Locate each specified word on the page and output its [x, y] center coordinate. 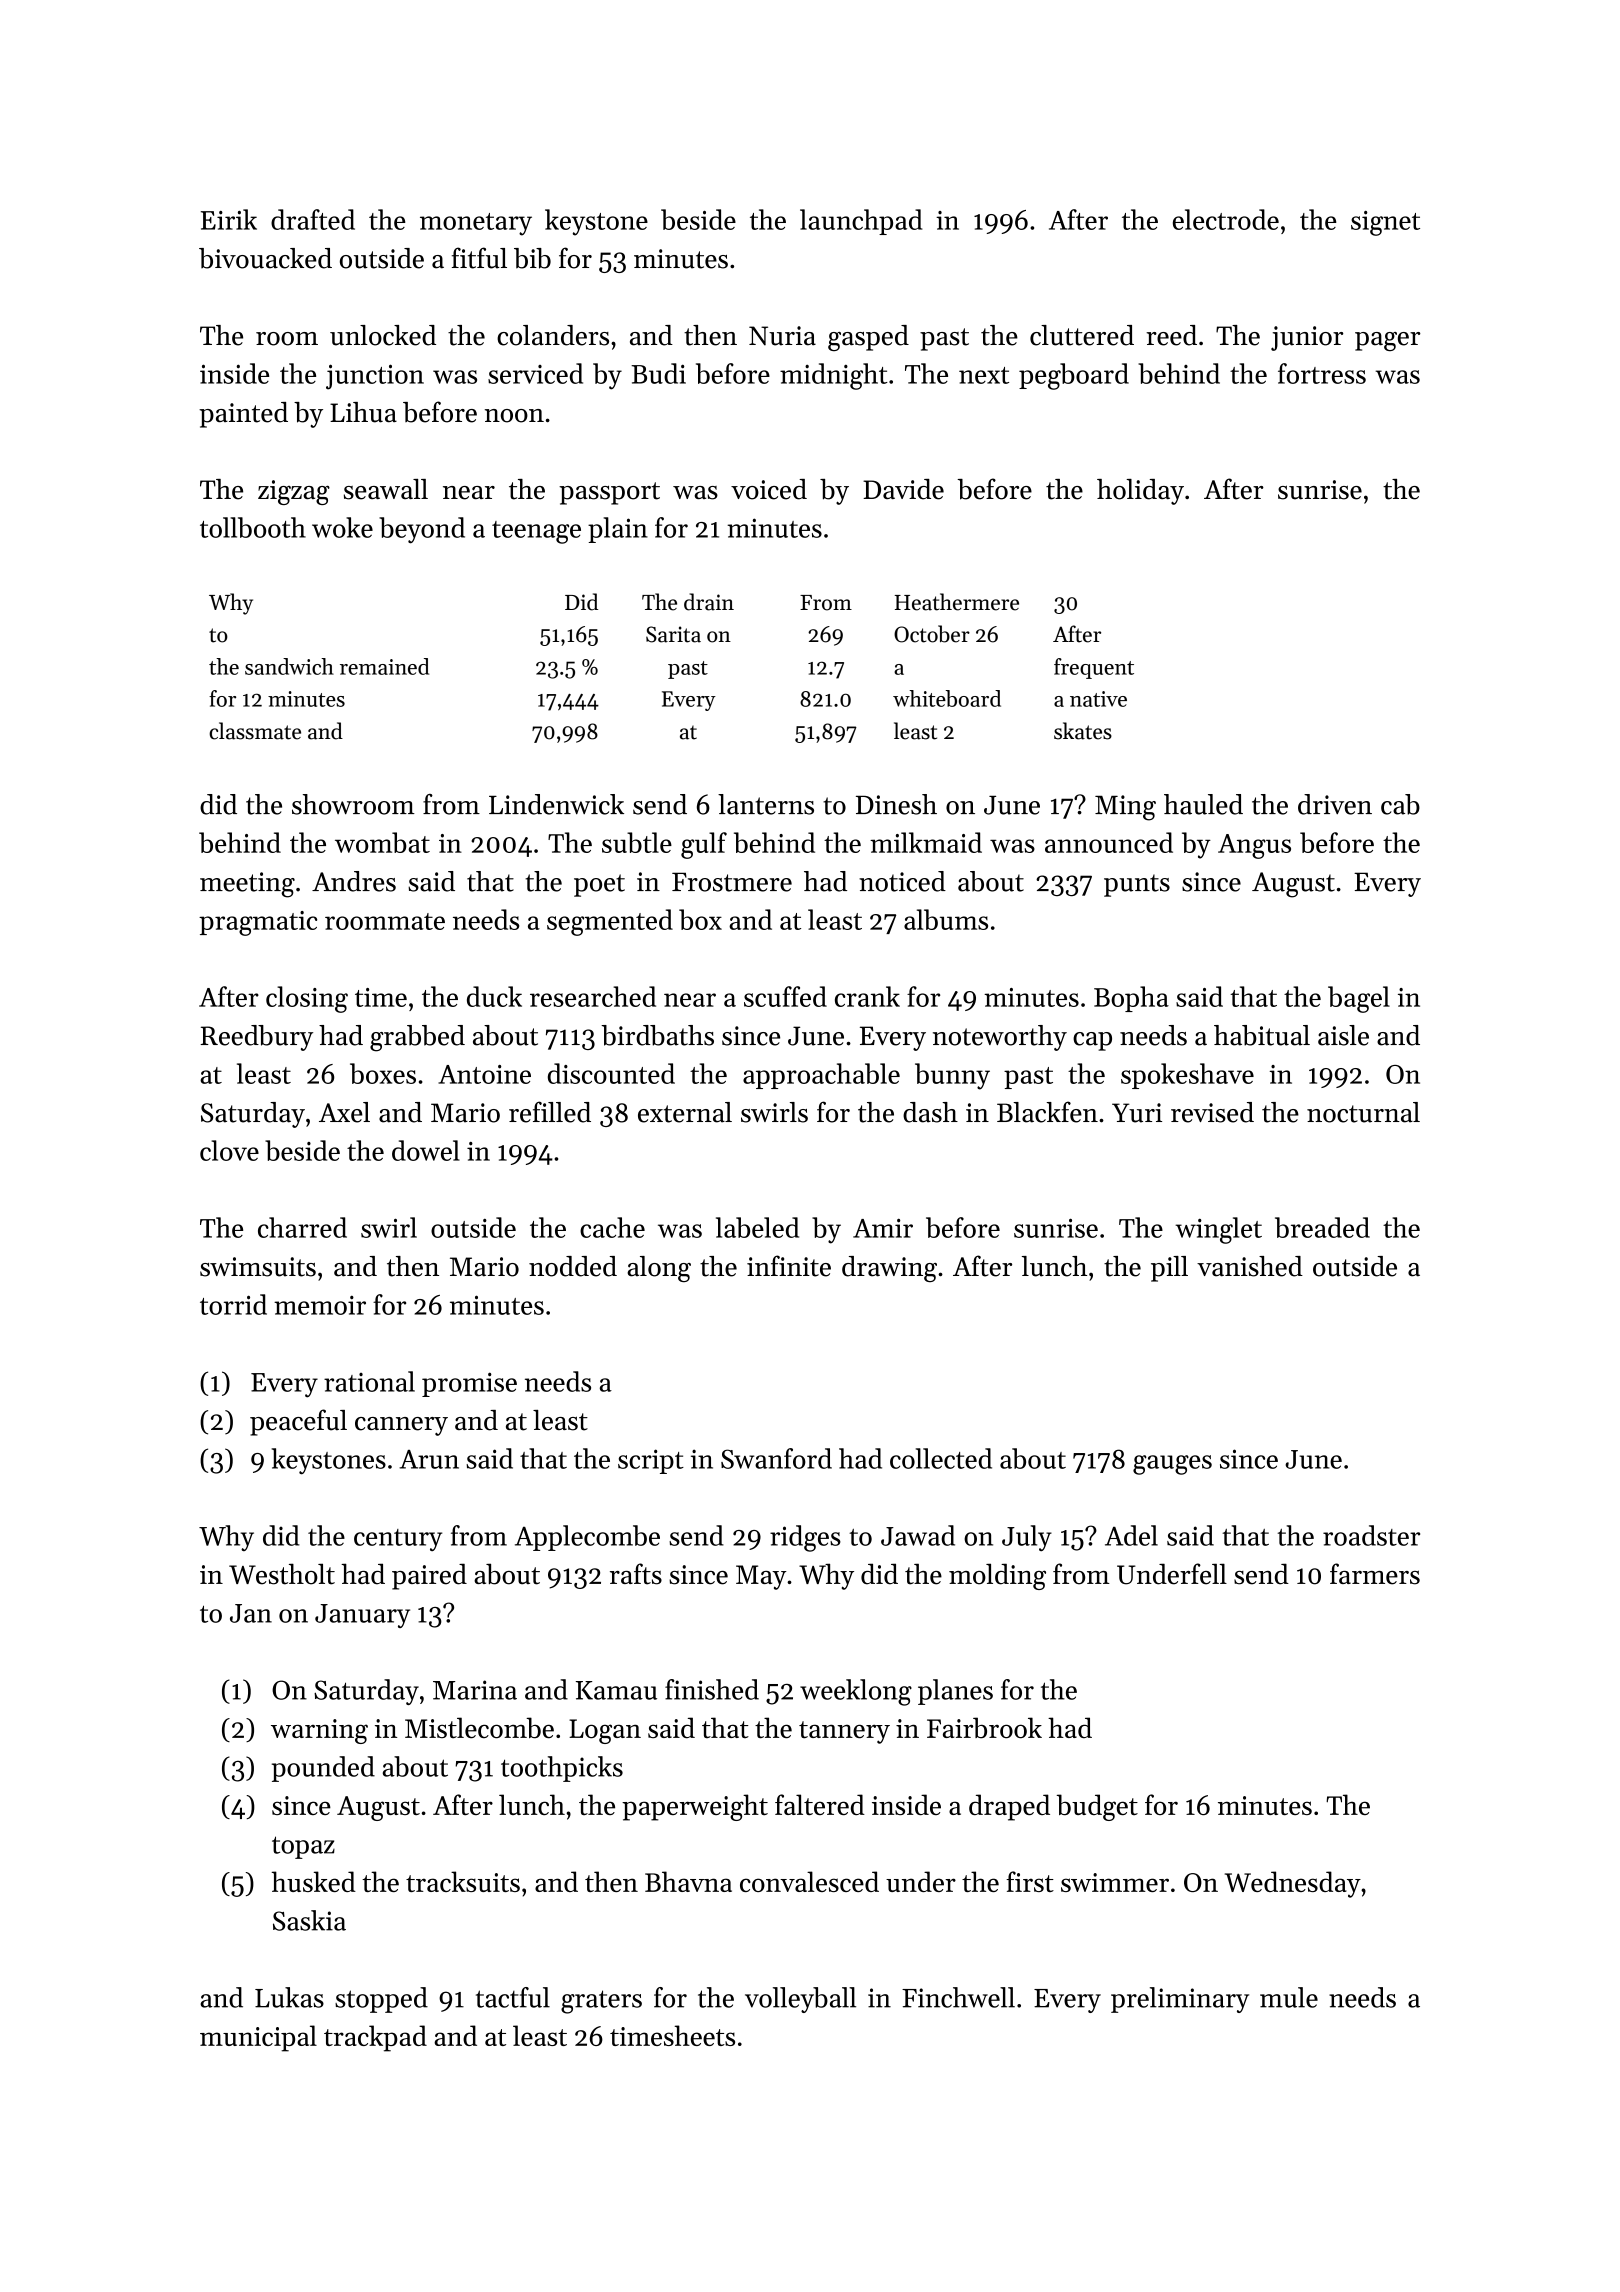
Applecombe [587, 1538]
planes [955, 1692]
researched [593, 996]
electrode [1226, 219]
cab [1400, 804]
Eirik [229, 219]
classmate [255, 731]
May [761, 1577]
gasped [868, 338]
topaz [303, 1847]
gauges [1172, 1465]
